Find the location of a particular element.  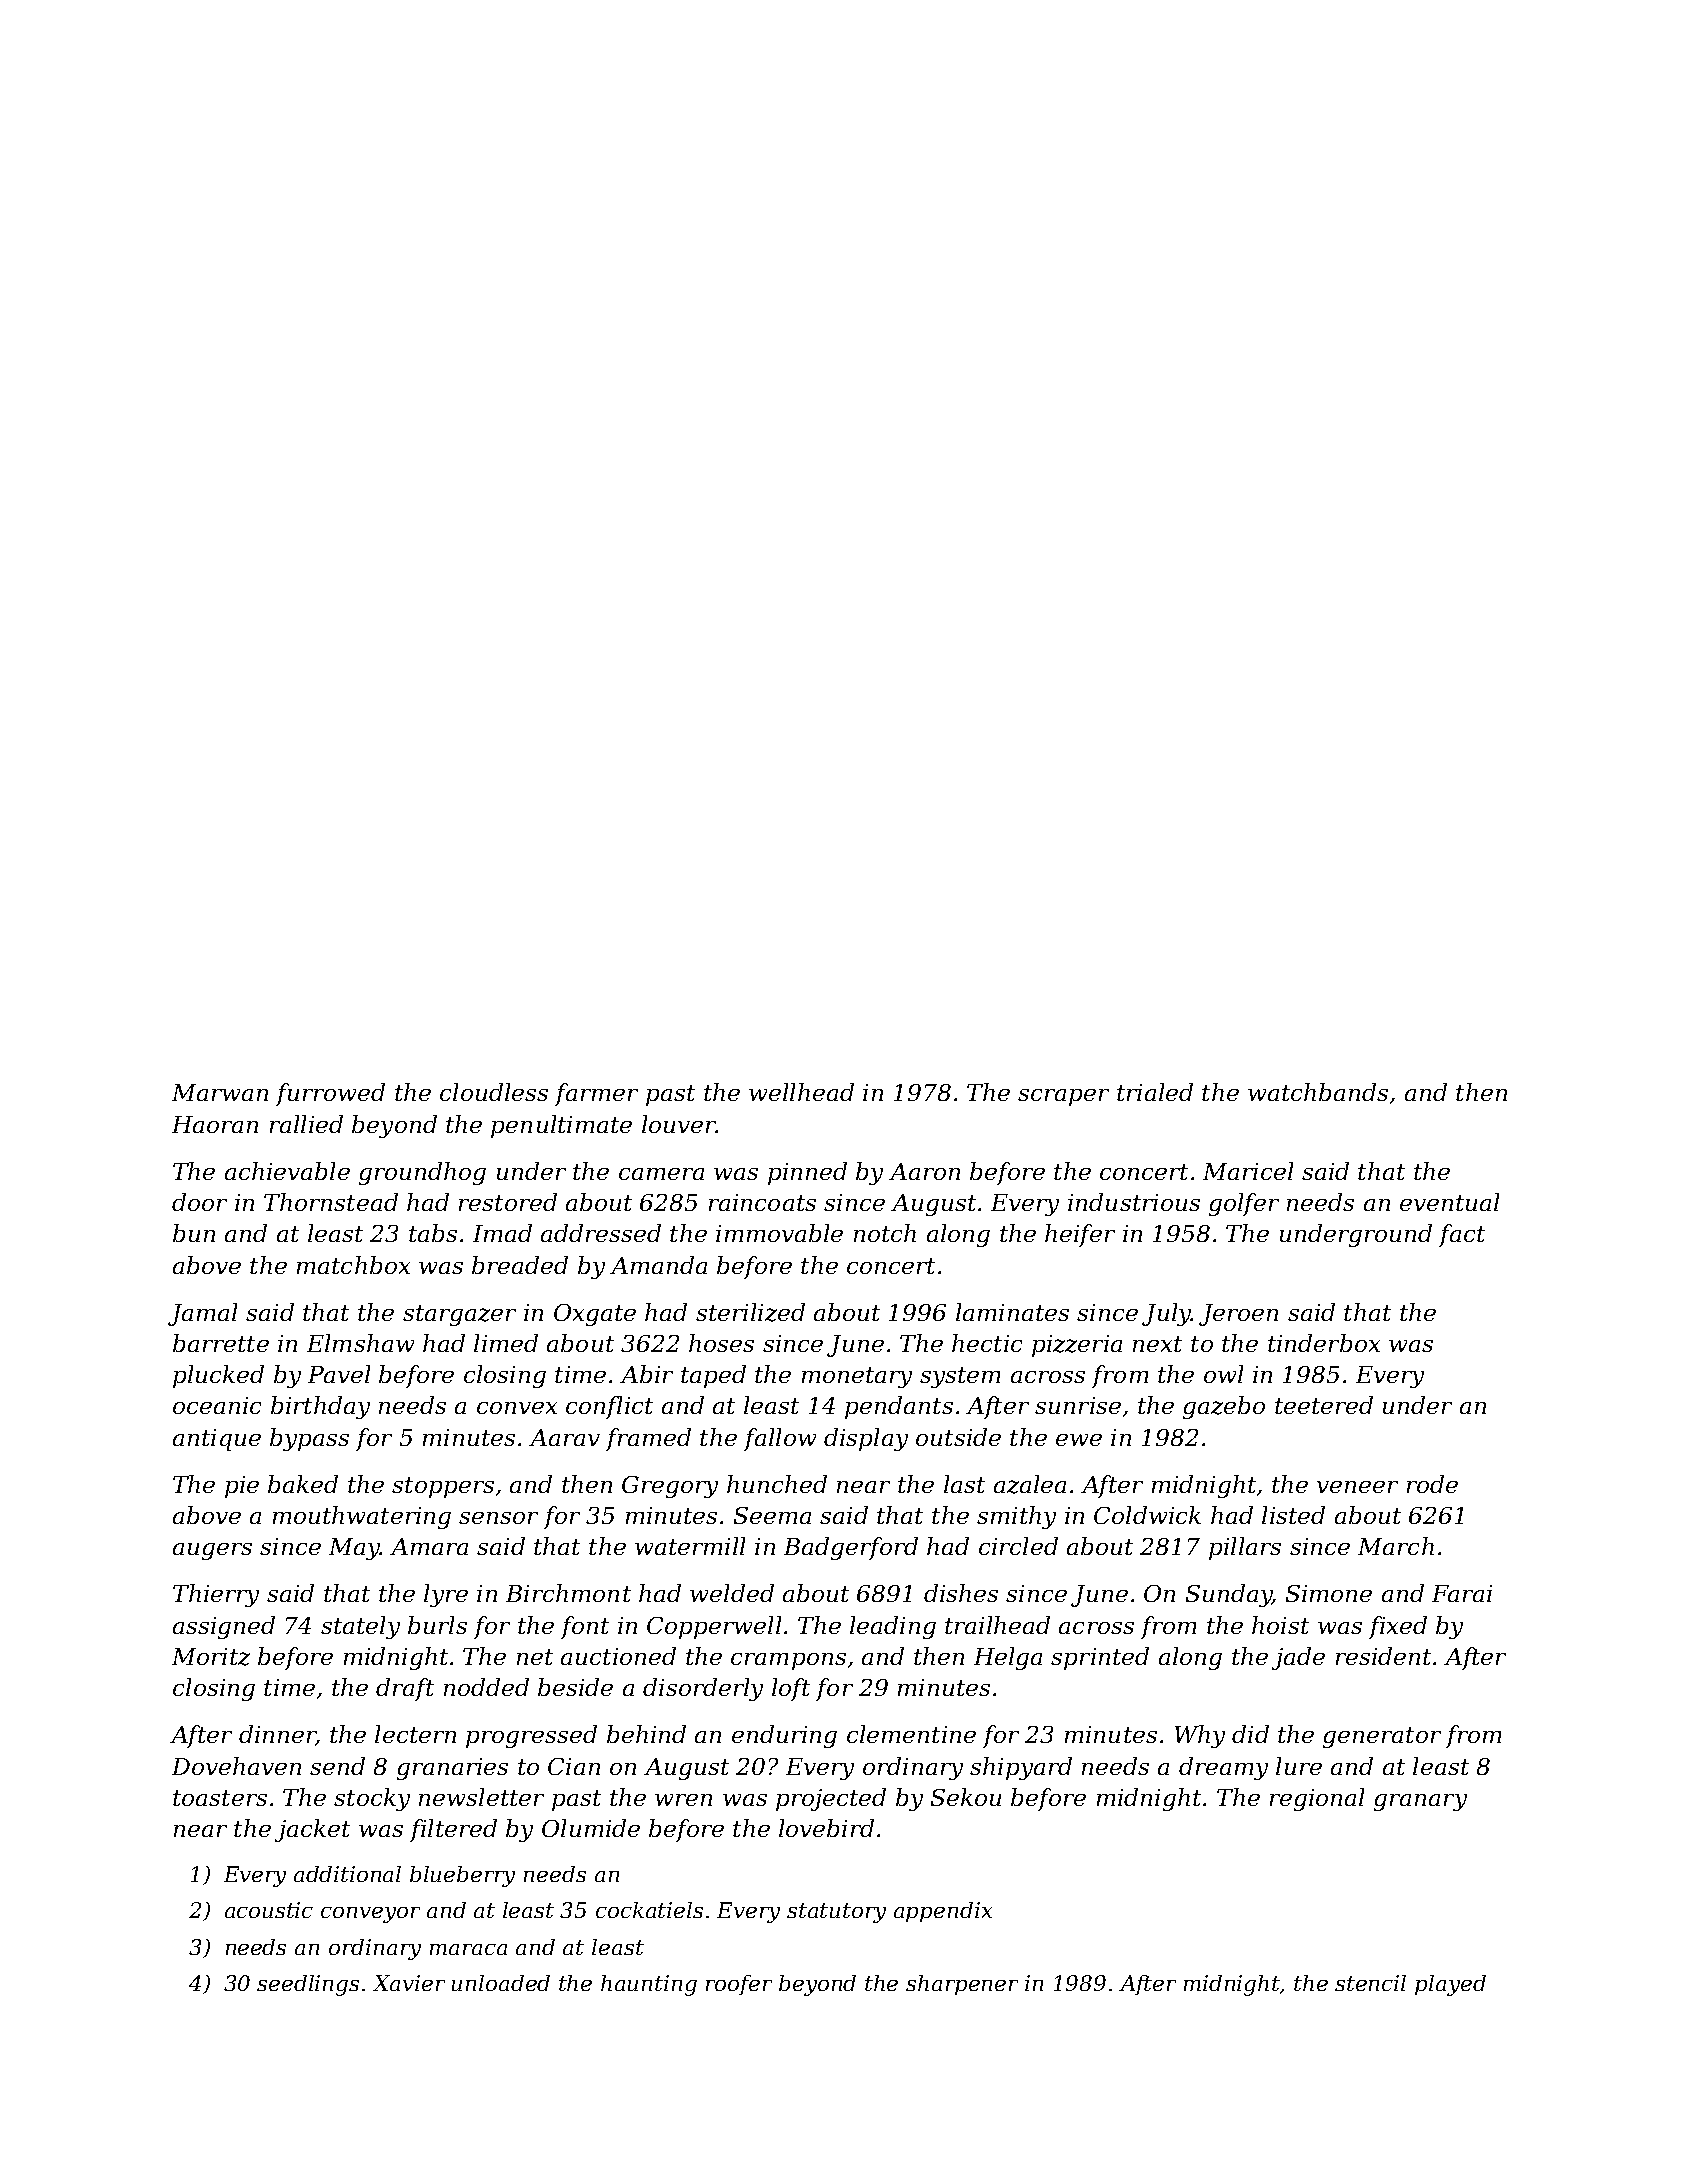

newsletter is located at coordinates (481, 1797).
